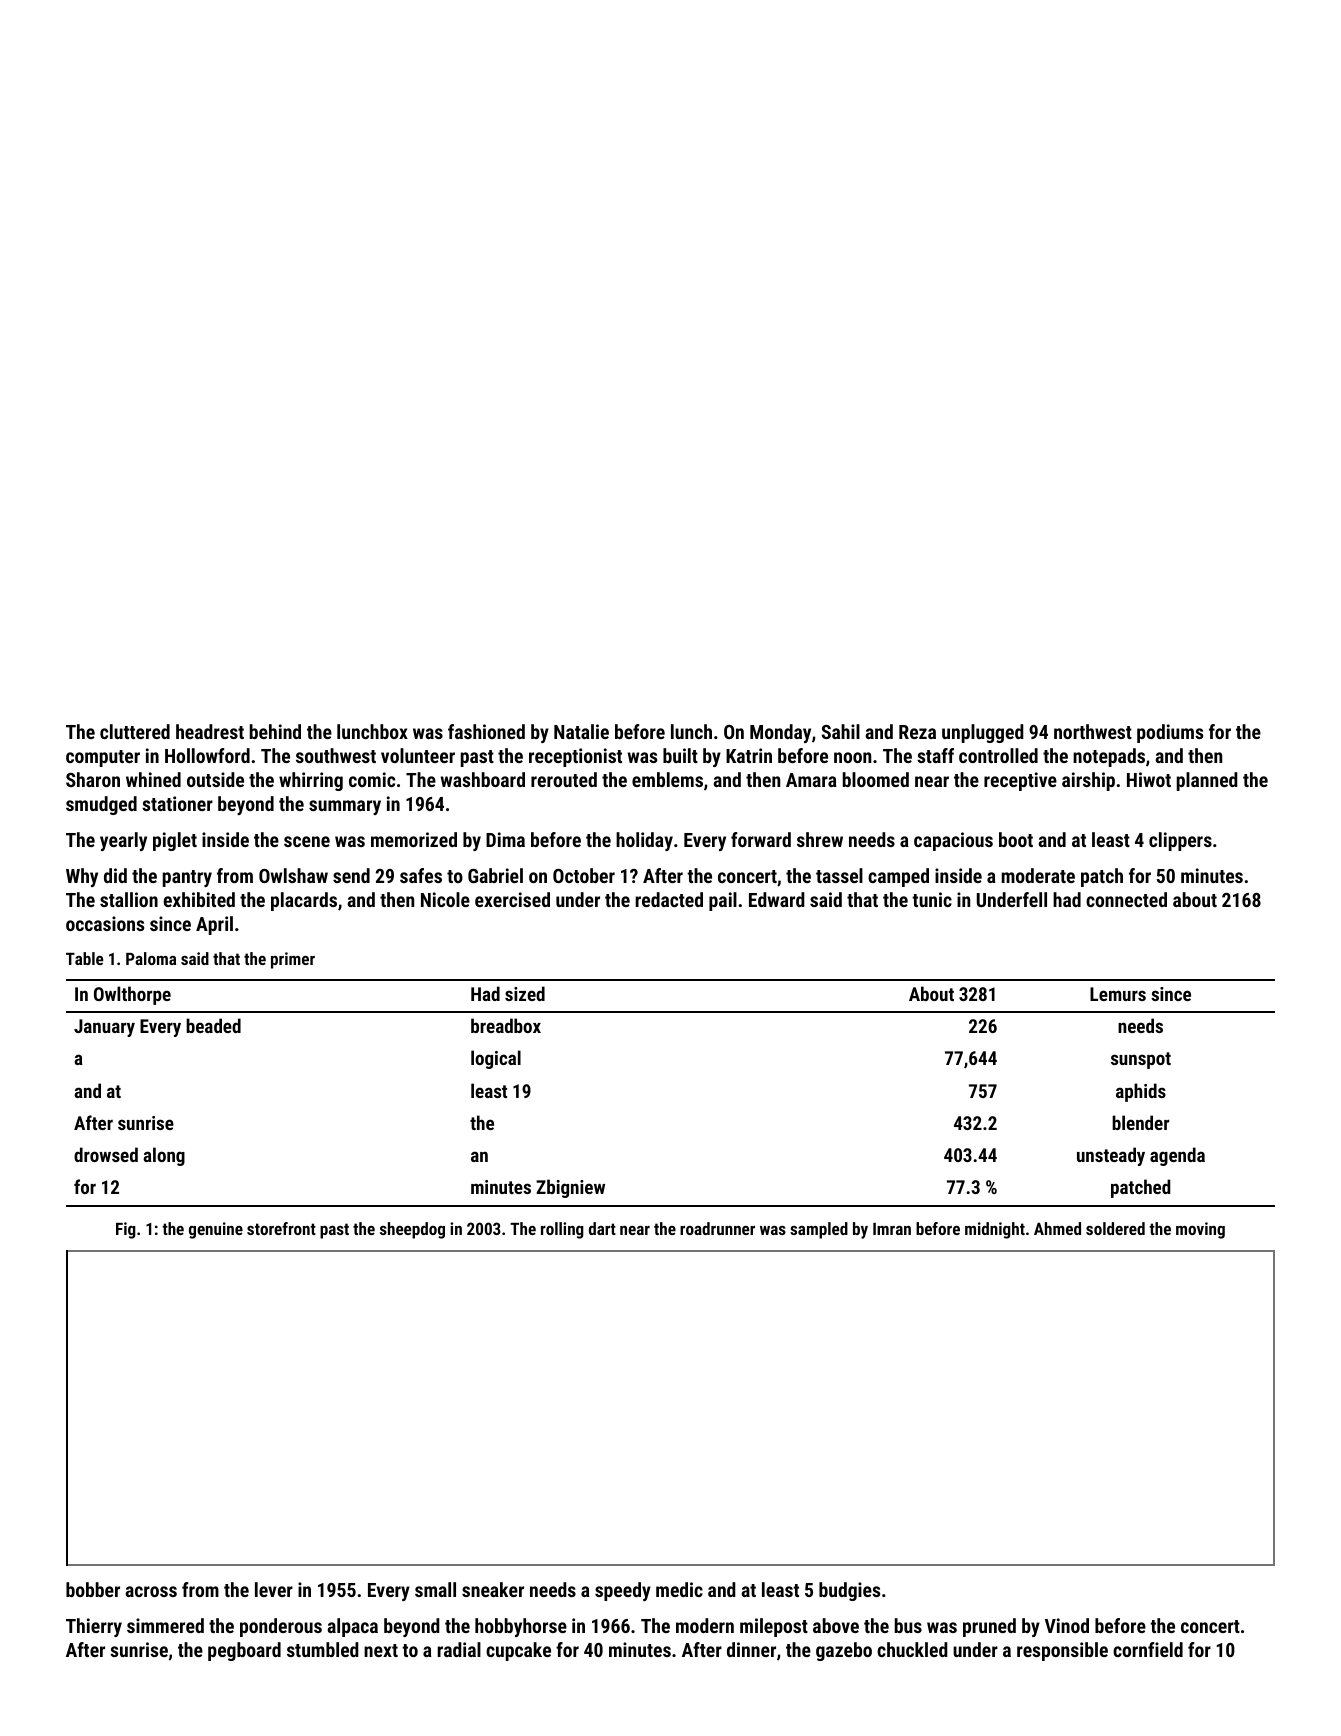 The height and width of the document is (1736, 1341). What do you see at coordinates (820, 839) in the document?
I see `shrew` at bounding box center [820, 839].
